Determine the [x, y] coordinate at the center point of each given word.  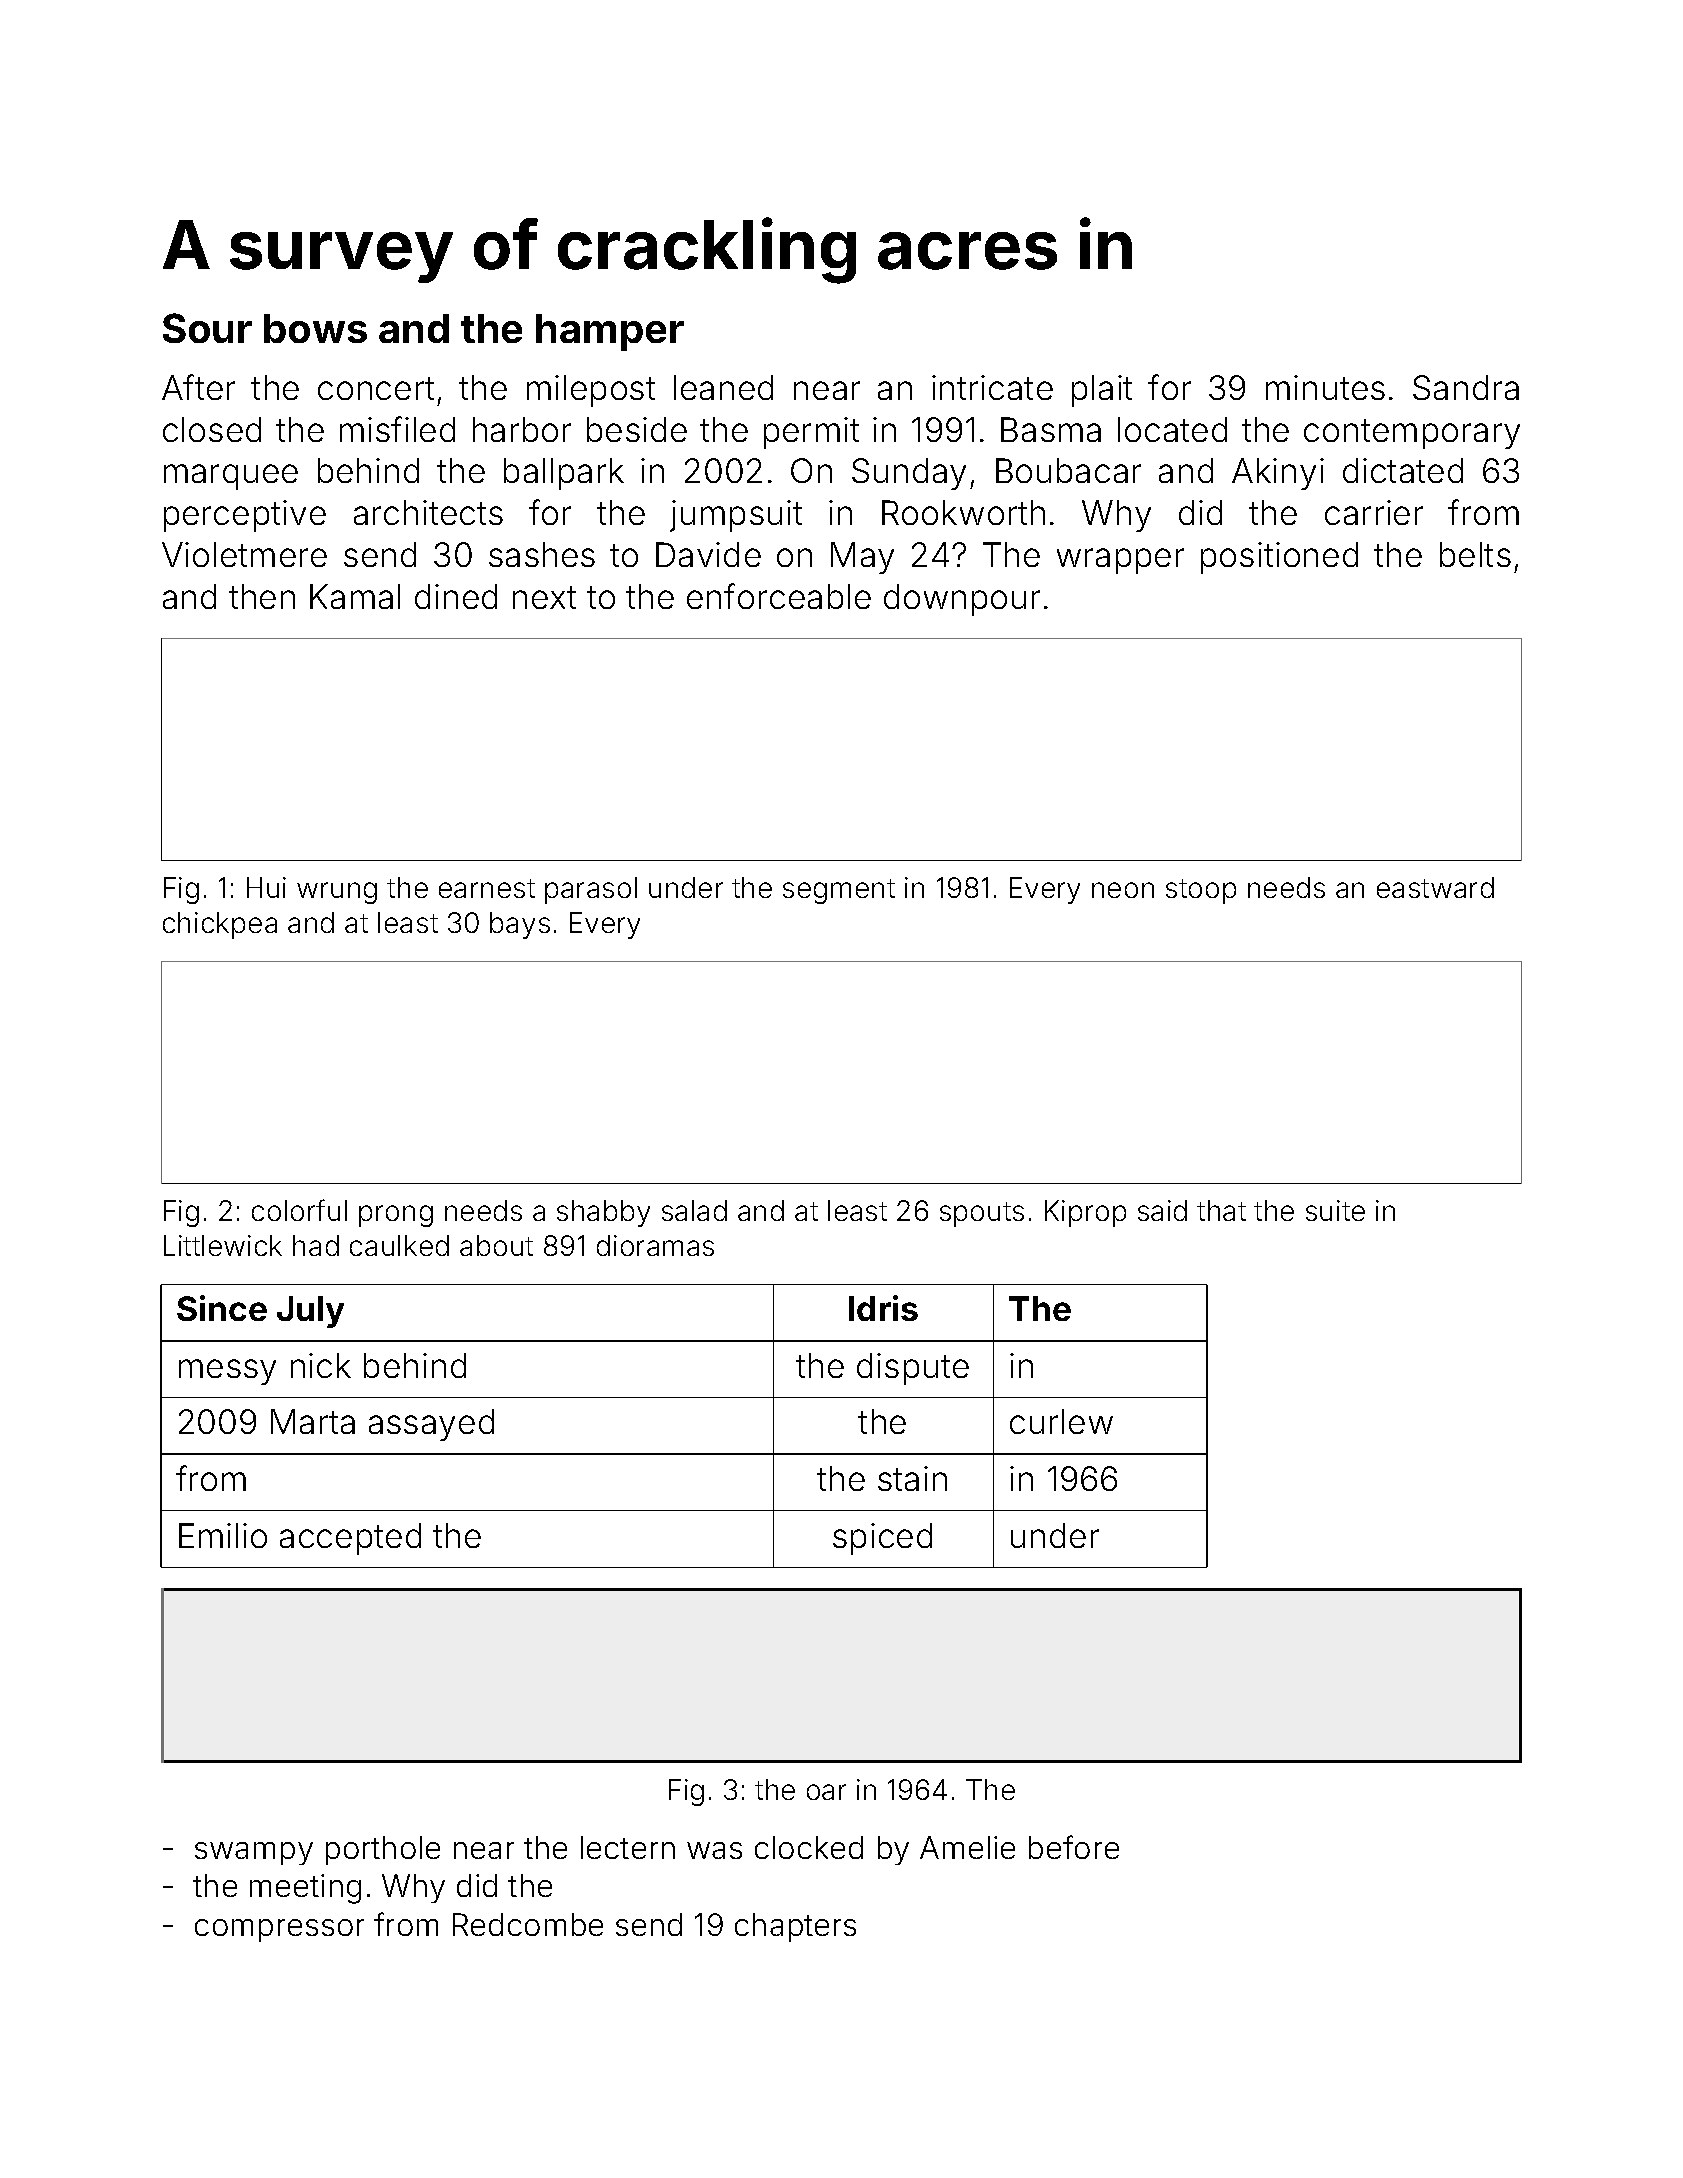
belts [1475, 554]
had [316, 1245]
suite [1335, 1210]
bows [315, 328]
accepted [350, 1539]
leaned [723, 387]
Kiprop [1085, 1213]
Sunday [909, 474]
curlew [1061, 1421]
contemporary [1412, 434]
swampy [254, 1853]
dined [456, 596]
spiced [882, 1539]
